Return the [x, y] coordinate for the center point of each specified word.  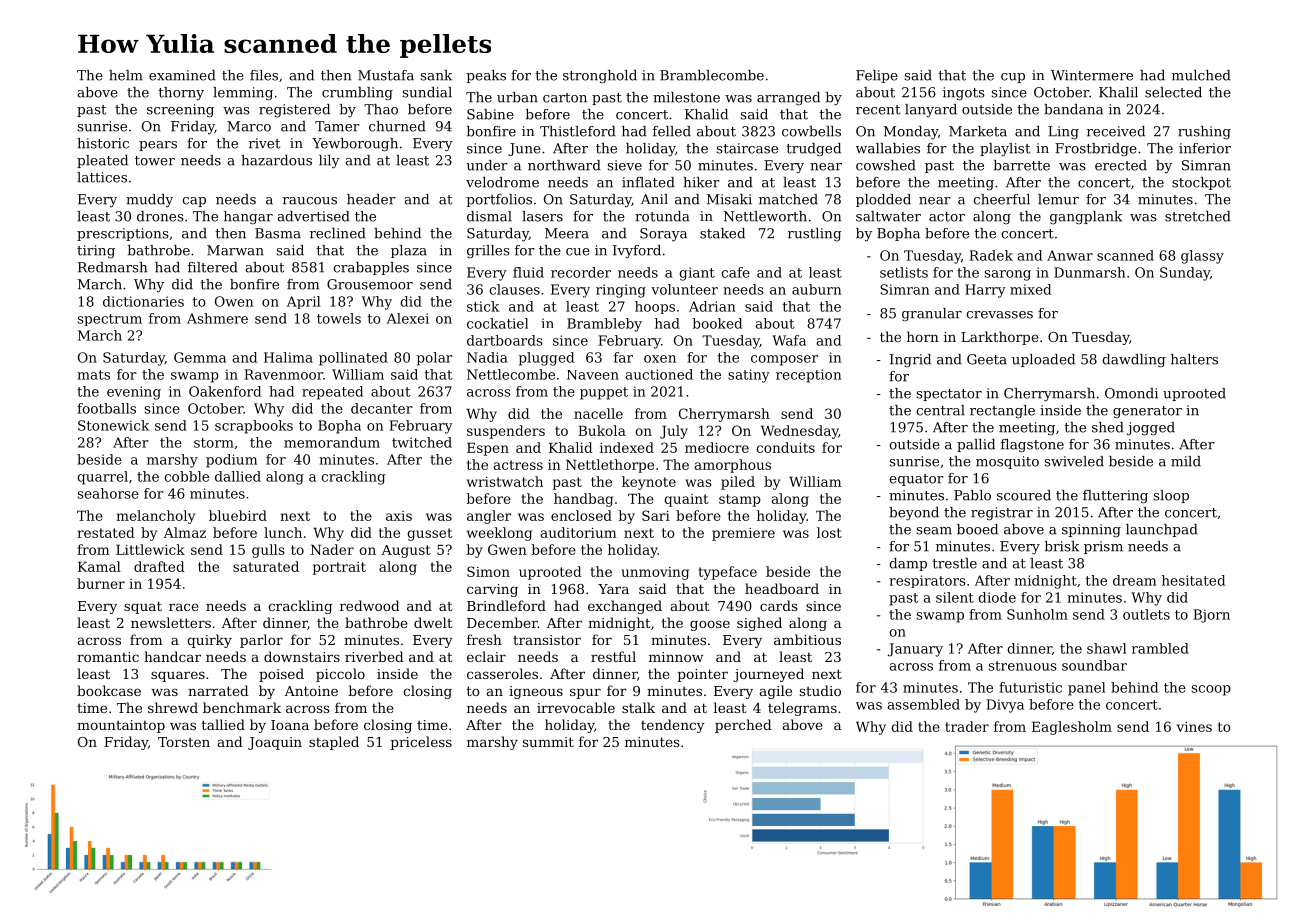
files [264, 75]
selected [1173, 92]
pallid [976, 445]
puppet [604, 393]
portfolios [499, 200]
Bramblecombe [712, 75]
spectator [949, 395]
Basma [278, 233]
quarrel [102, 478]
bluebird [238, 515]
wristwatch [505, 481]
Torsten [184, 742]
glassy [1202, 257]
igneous [536, 692]
